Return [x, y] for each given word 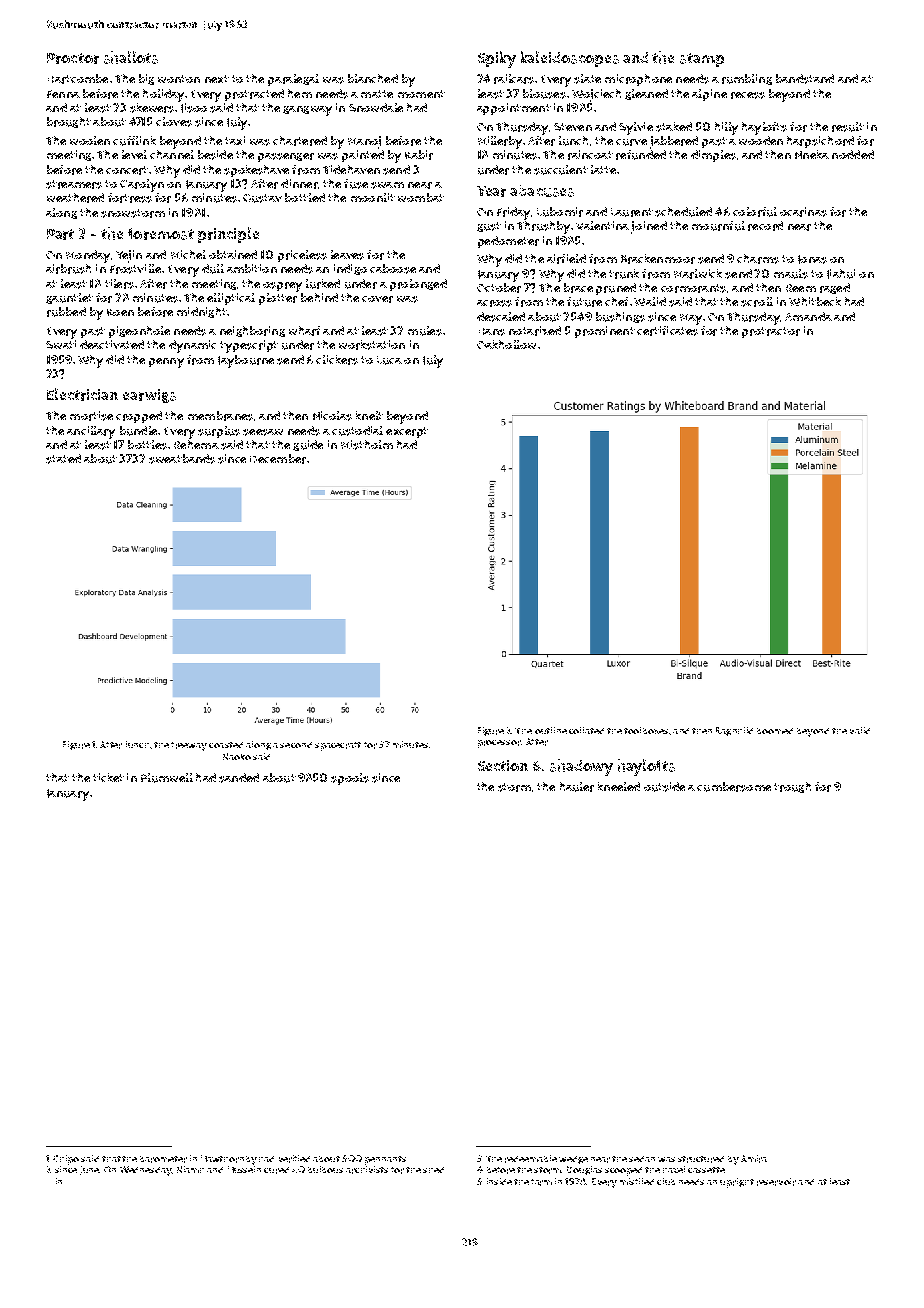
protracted [254, 95]
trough [792, 787]
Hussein [244, 1169]
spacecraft [338, 746]
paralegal [293, 80]
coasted [226, 745]
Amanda [808, 316]
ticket [108, 777]
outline [551, 730]
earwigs [149, 396]
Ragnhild [734, 731]
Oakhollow [506, 344]
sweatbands [182, 459]
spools [350, 779]
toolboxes [646, 730]
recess [748, 95]
